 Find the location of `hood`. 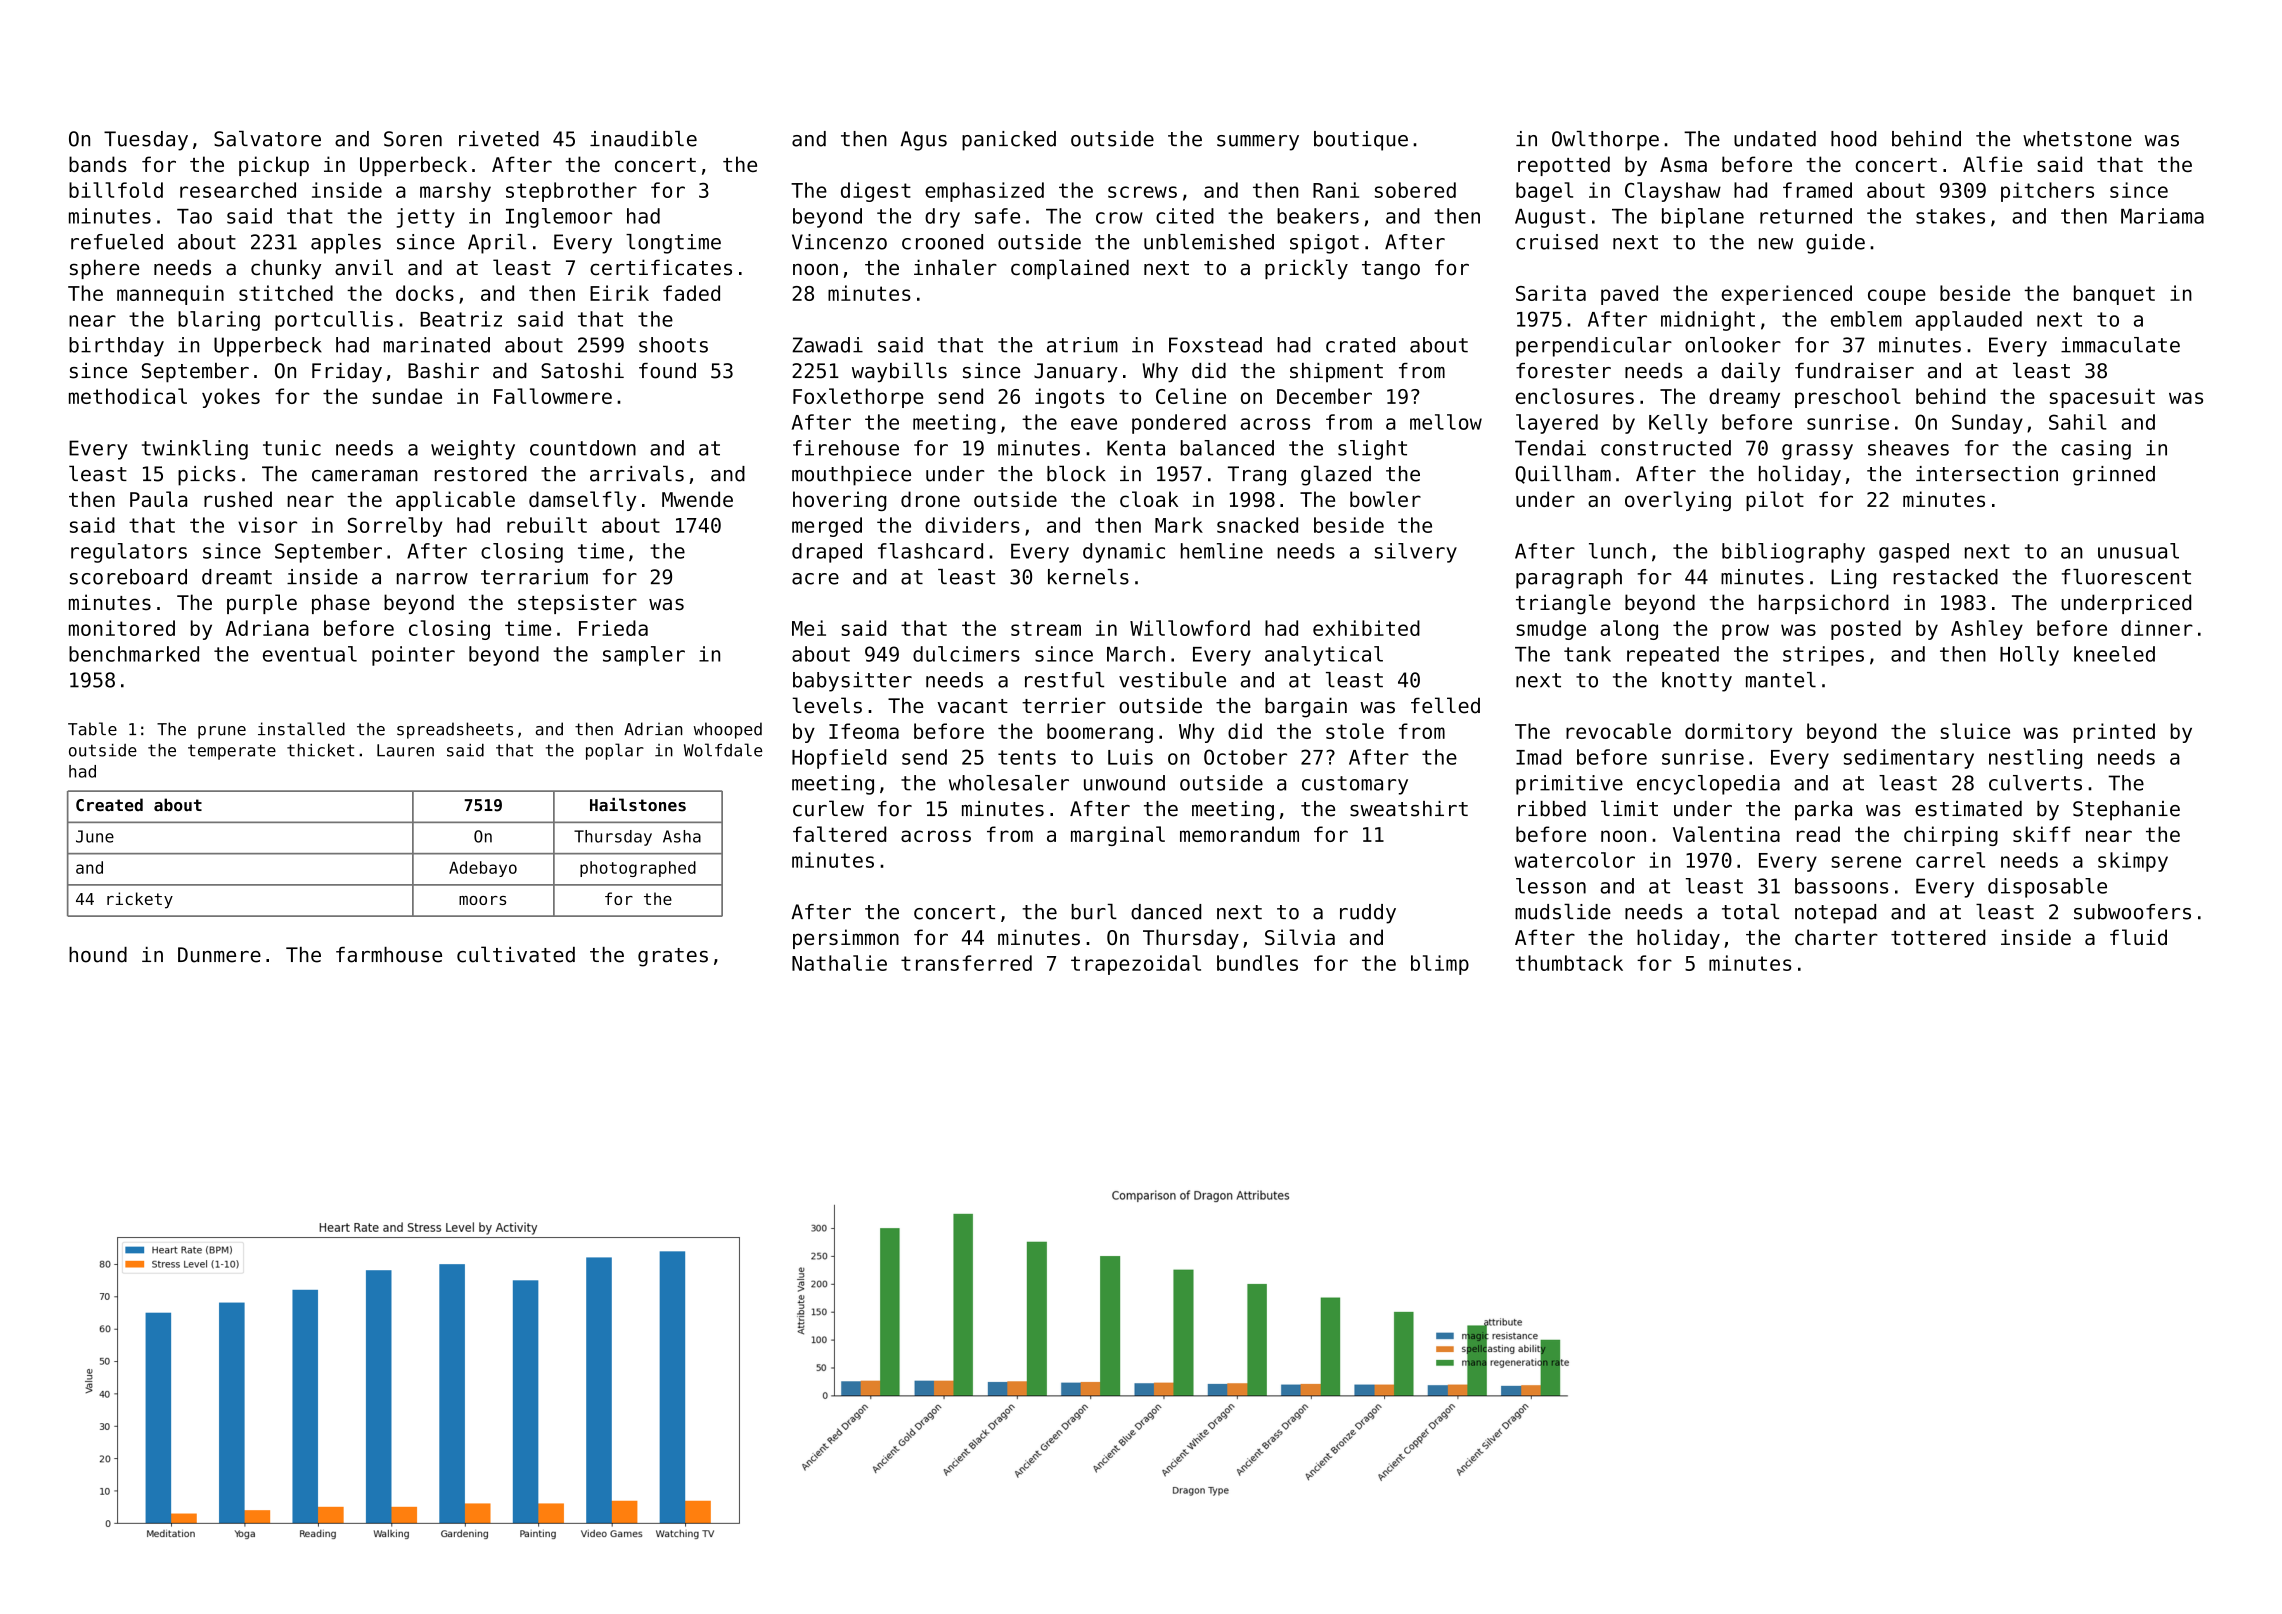

hood is located at coordinates (1853, 139).
